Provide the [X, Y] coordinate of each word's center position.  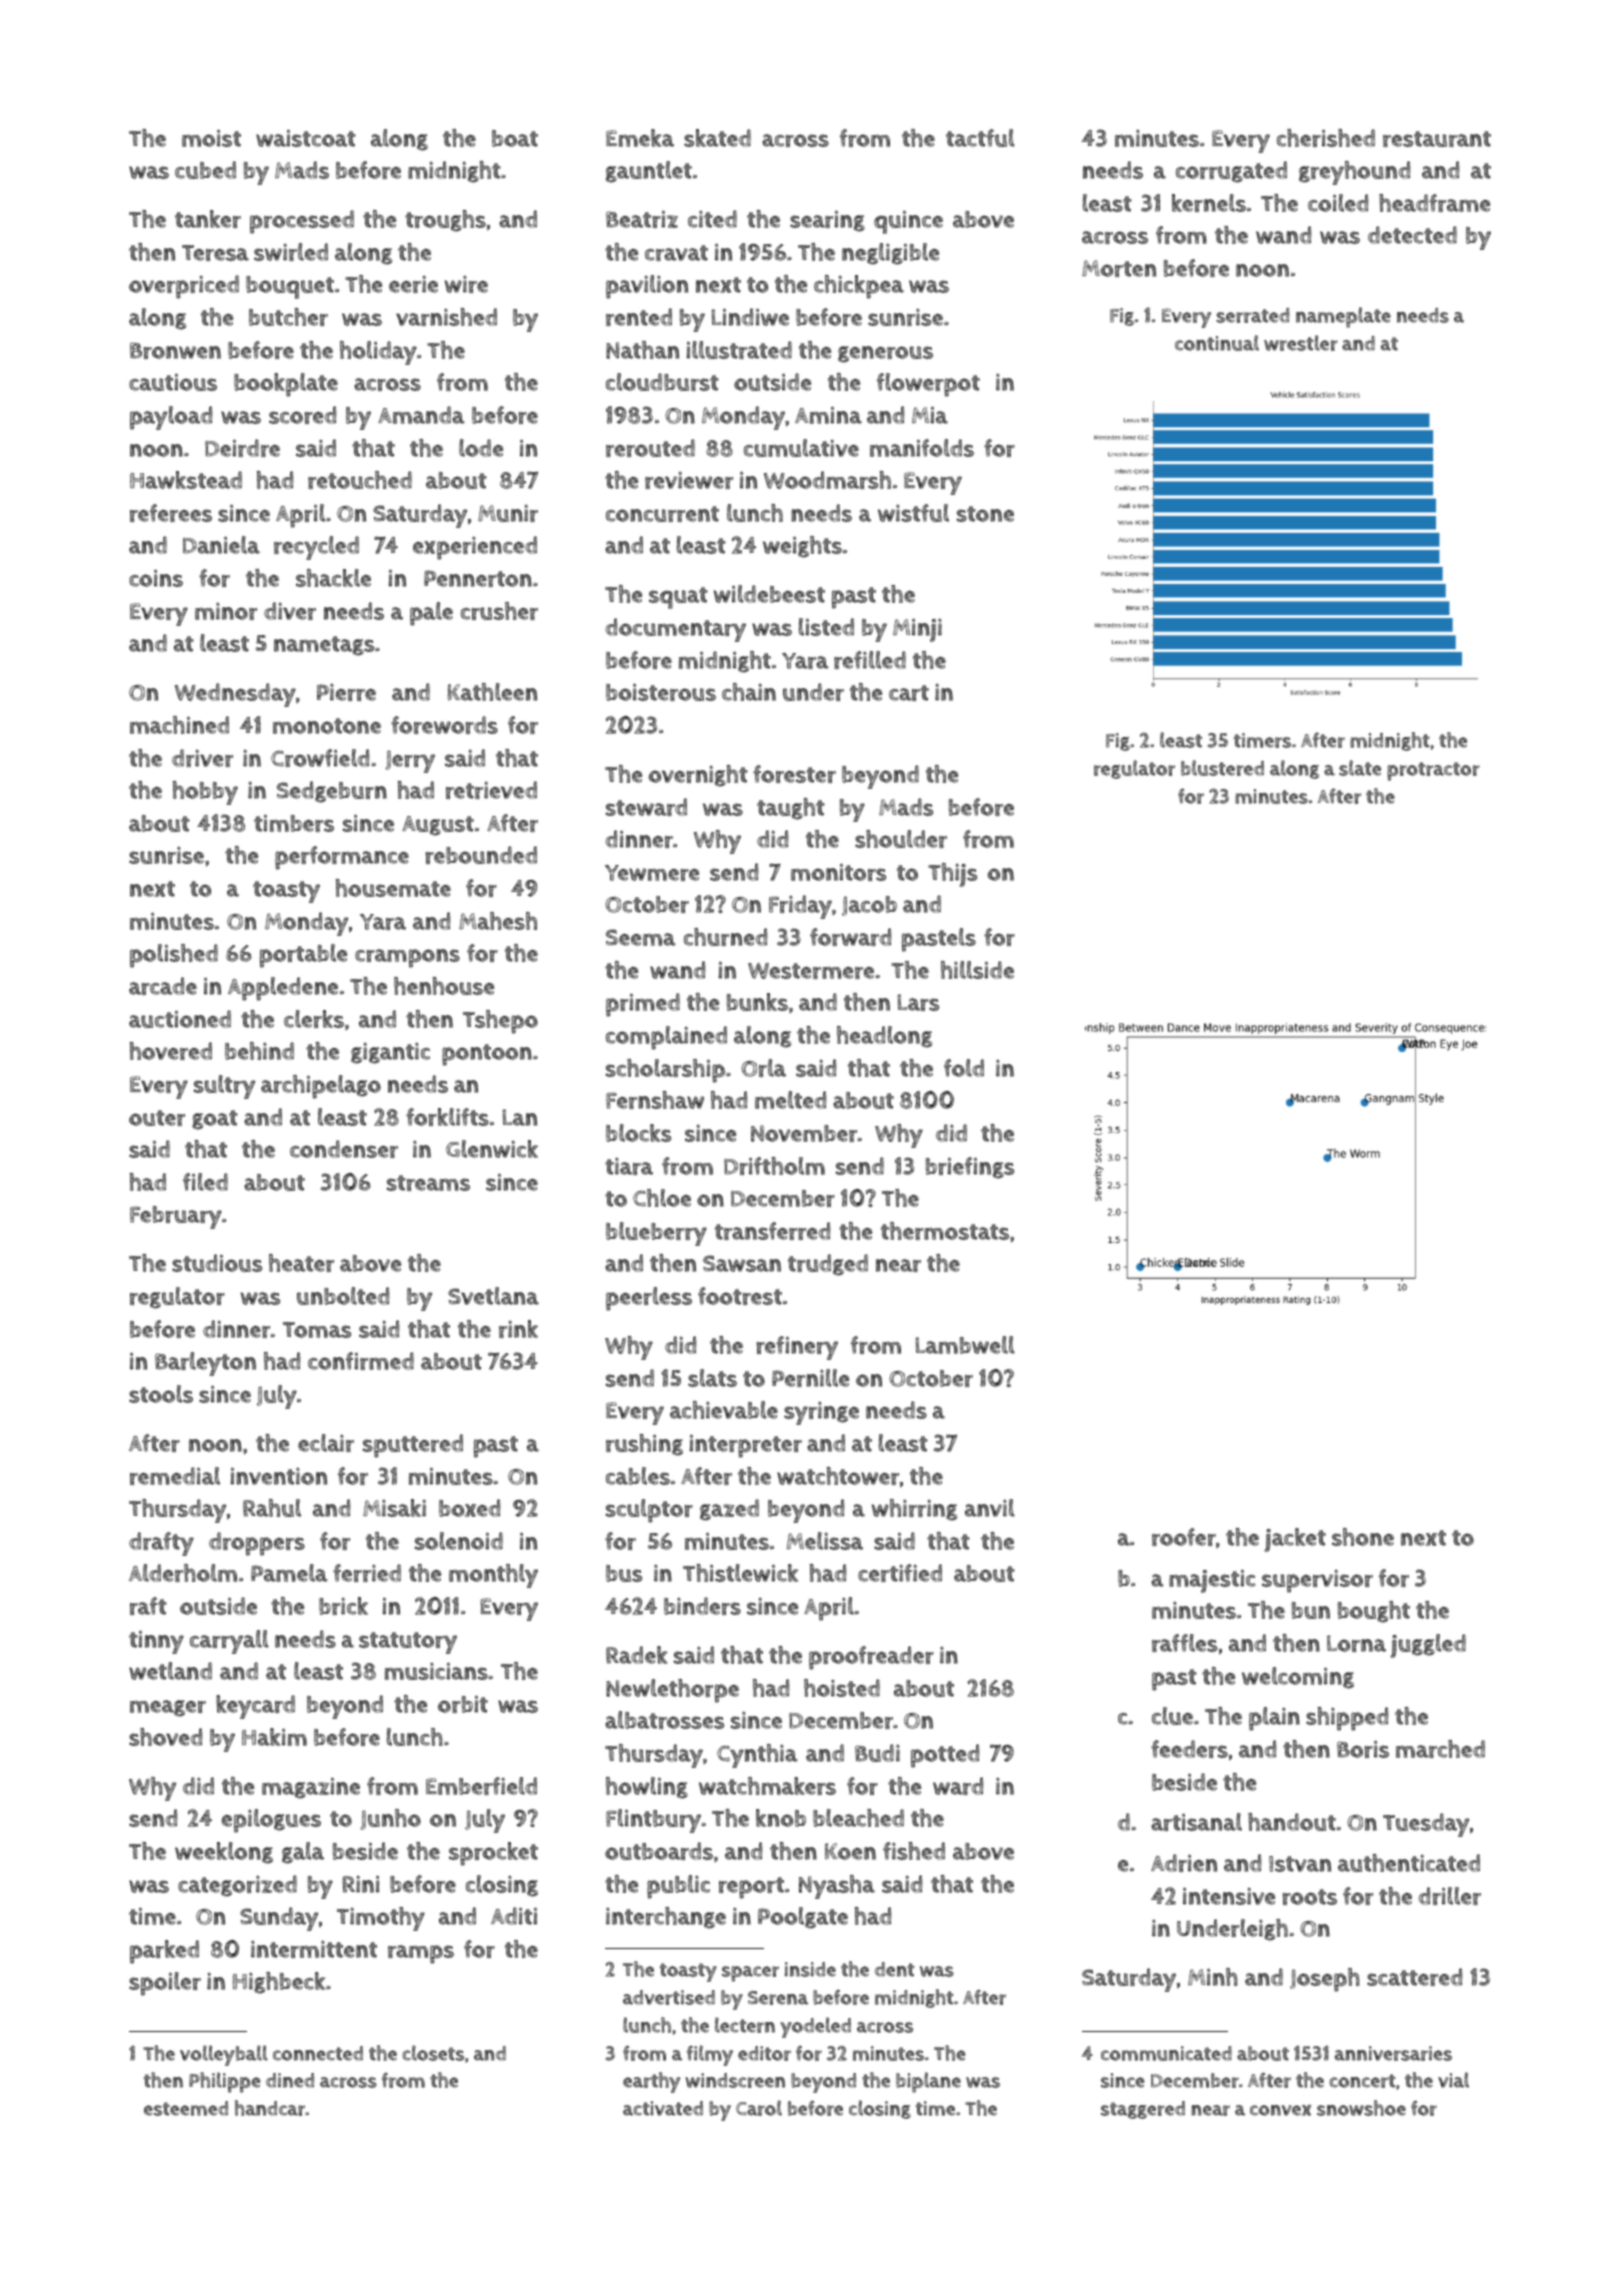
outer [157, 1118]
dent [894, 1969]
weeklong [224, 1853]
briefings [970, 1168]
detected [1412, 235]
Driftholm [774, 1166]
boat [515, 138]
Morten [1119, 268]
